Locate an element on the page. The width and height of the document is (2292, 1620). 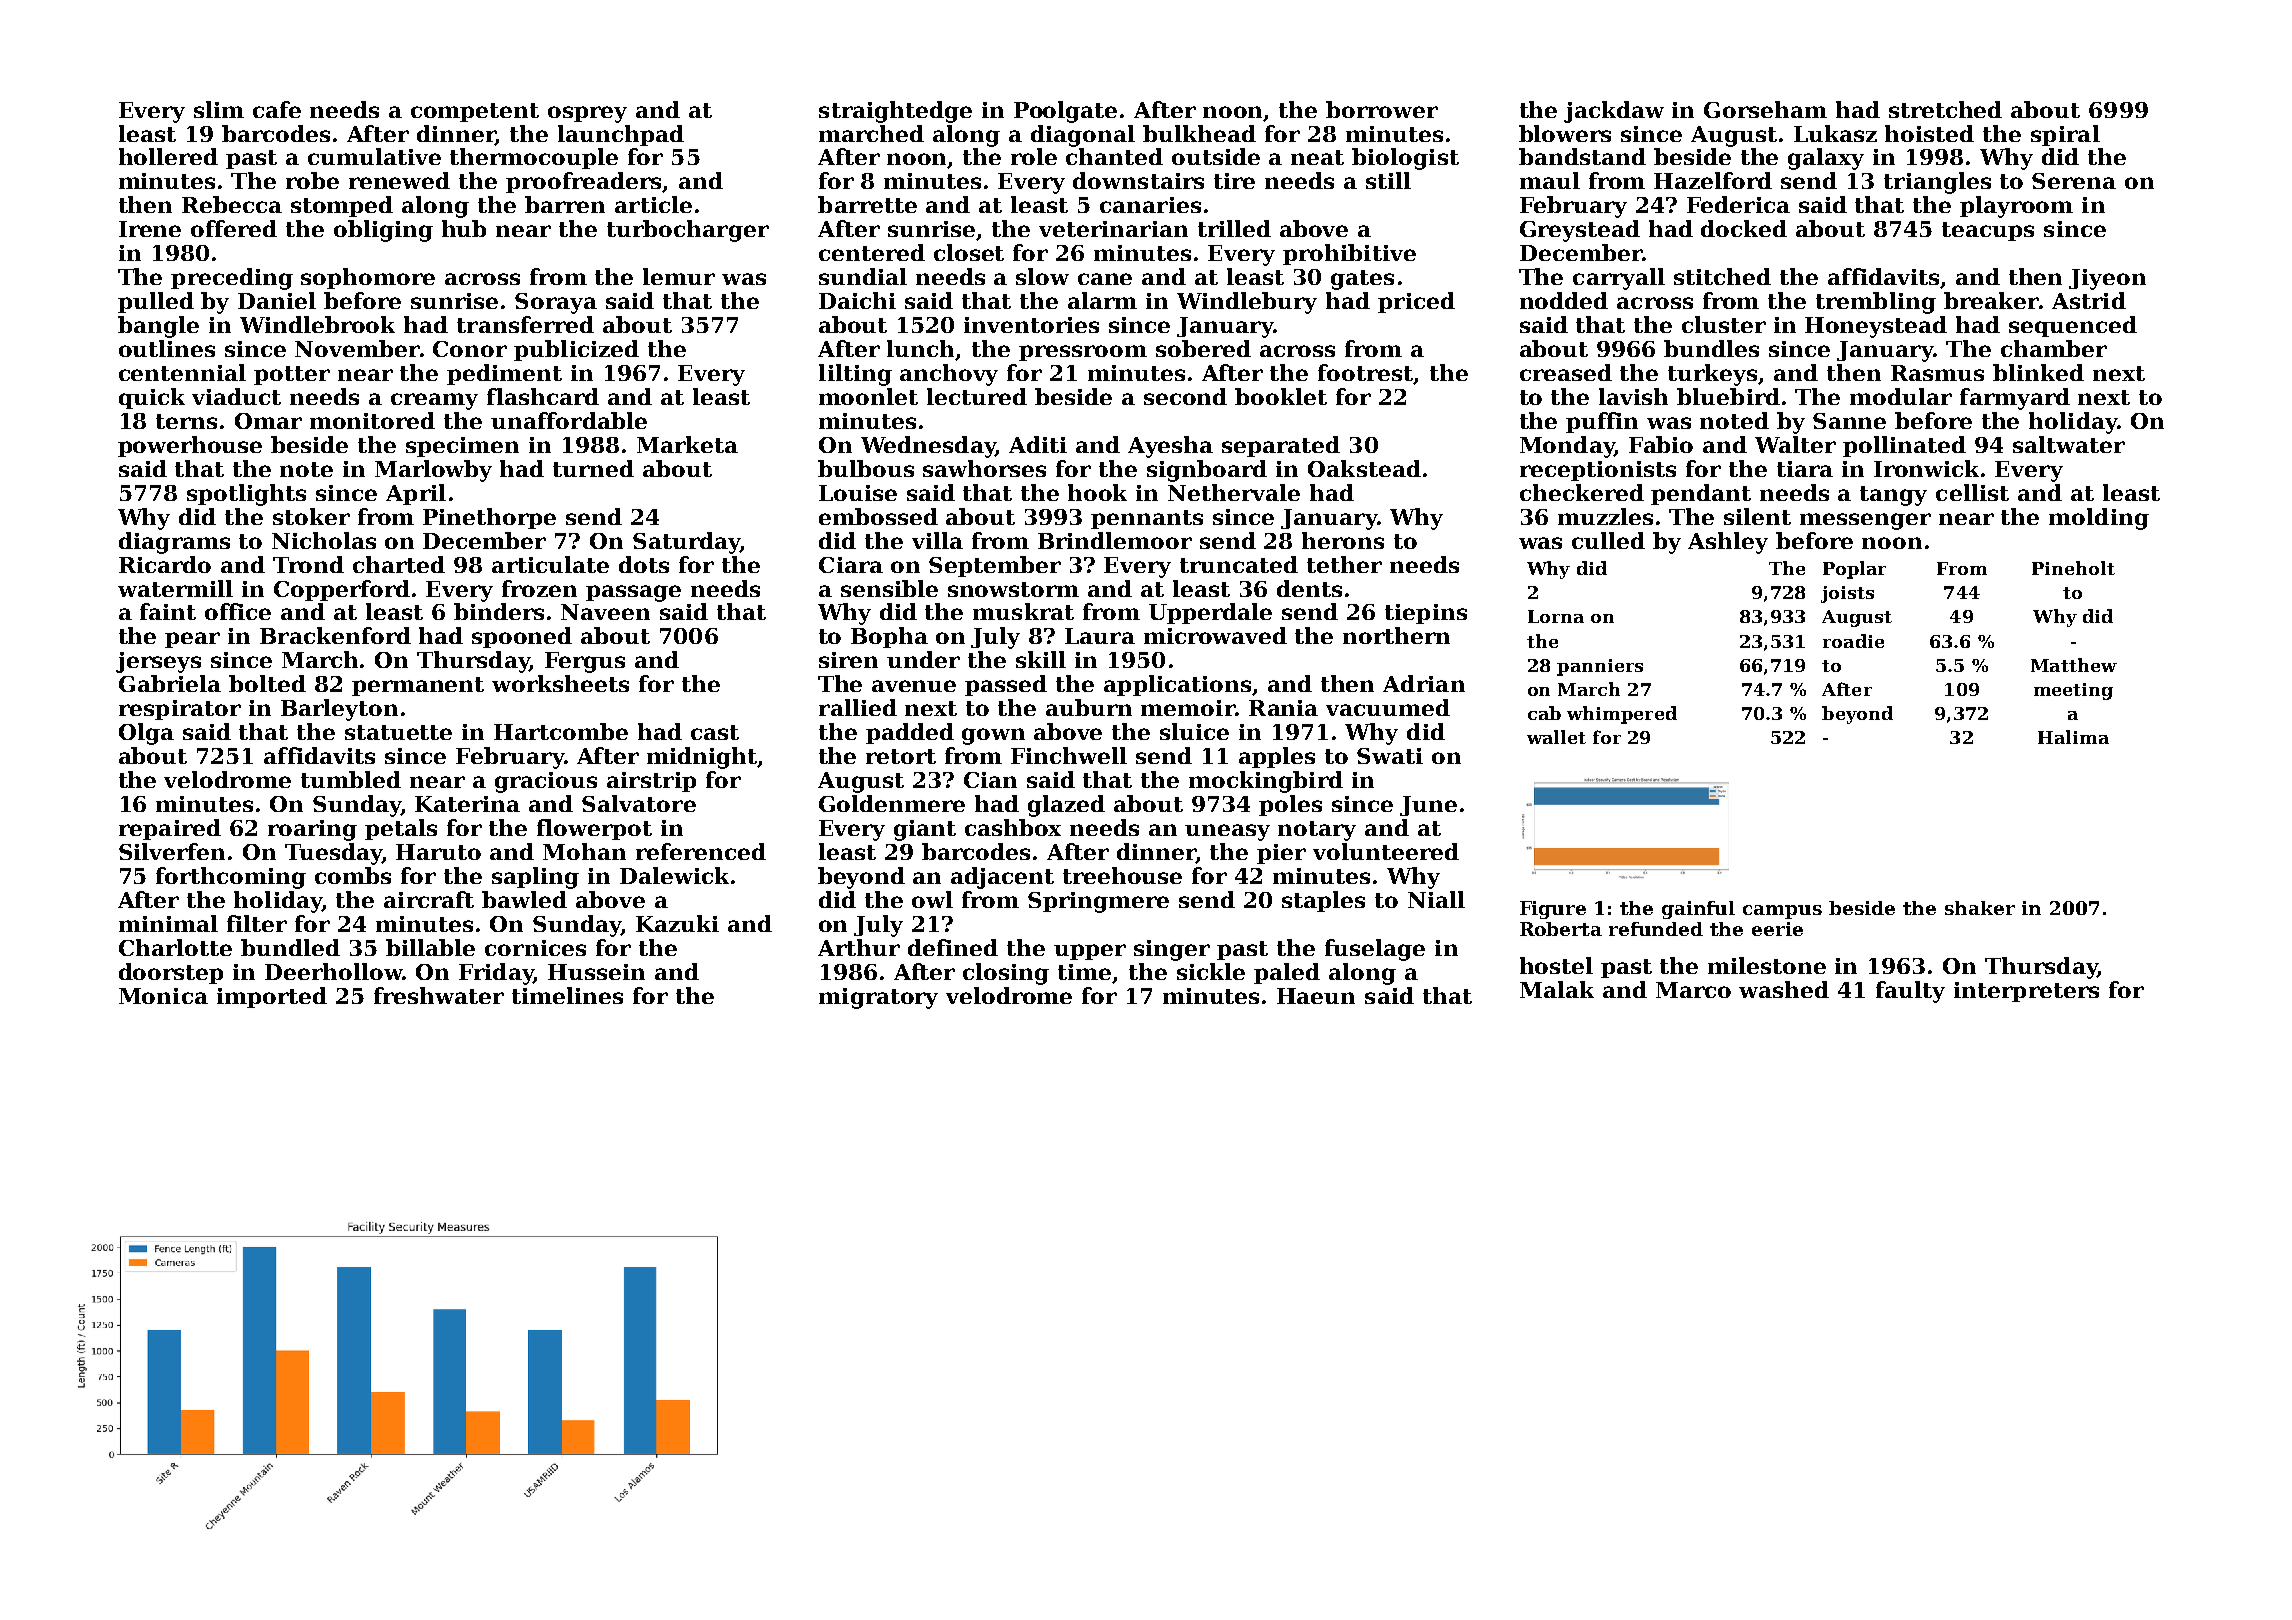
diagonal is located at coordinates (1083, 136).
